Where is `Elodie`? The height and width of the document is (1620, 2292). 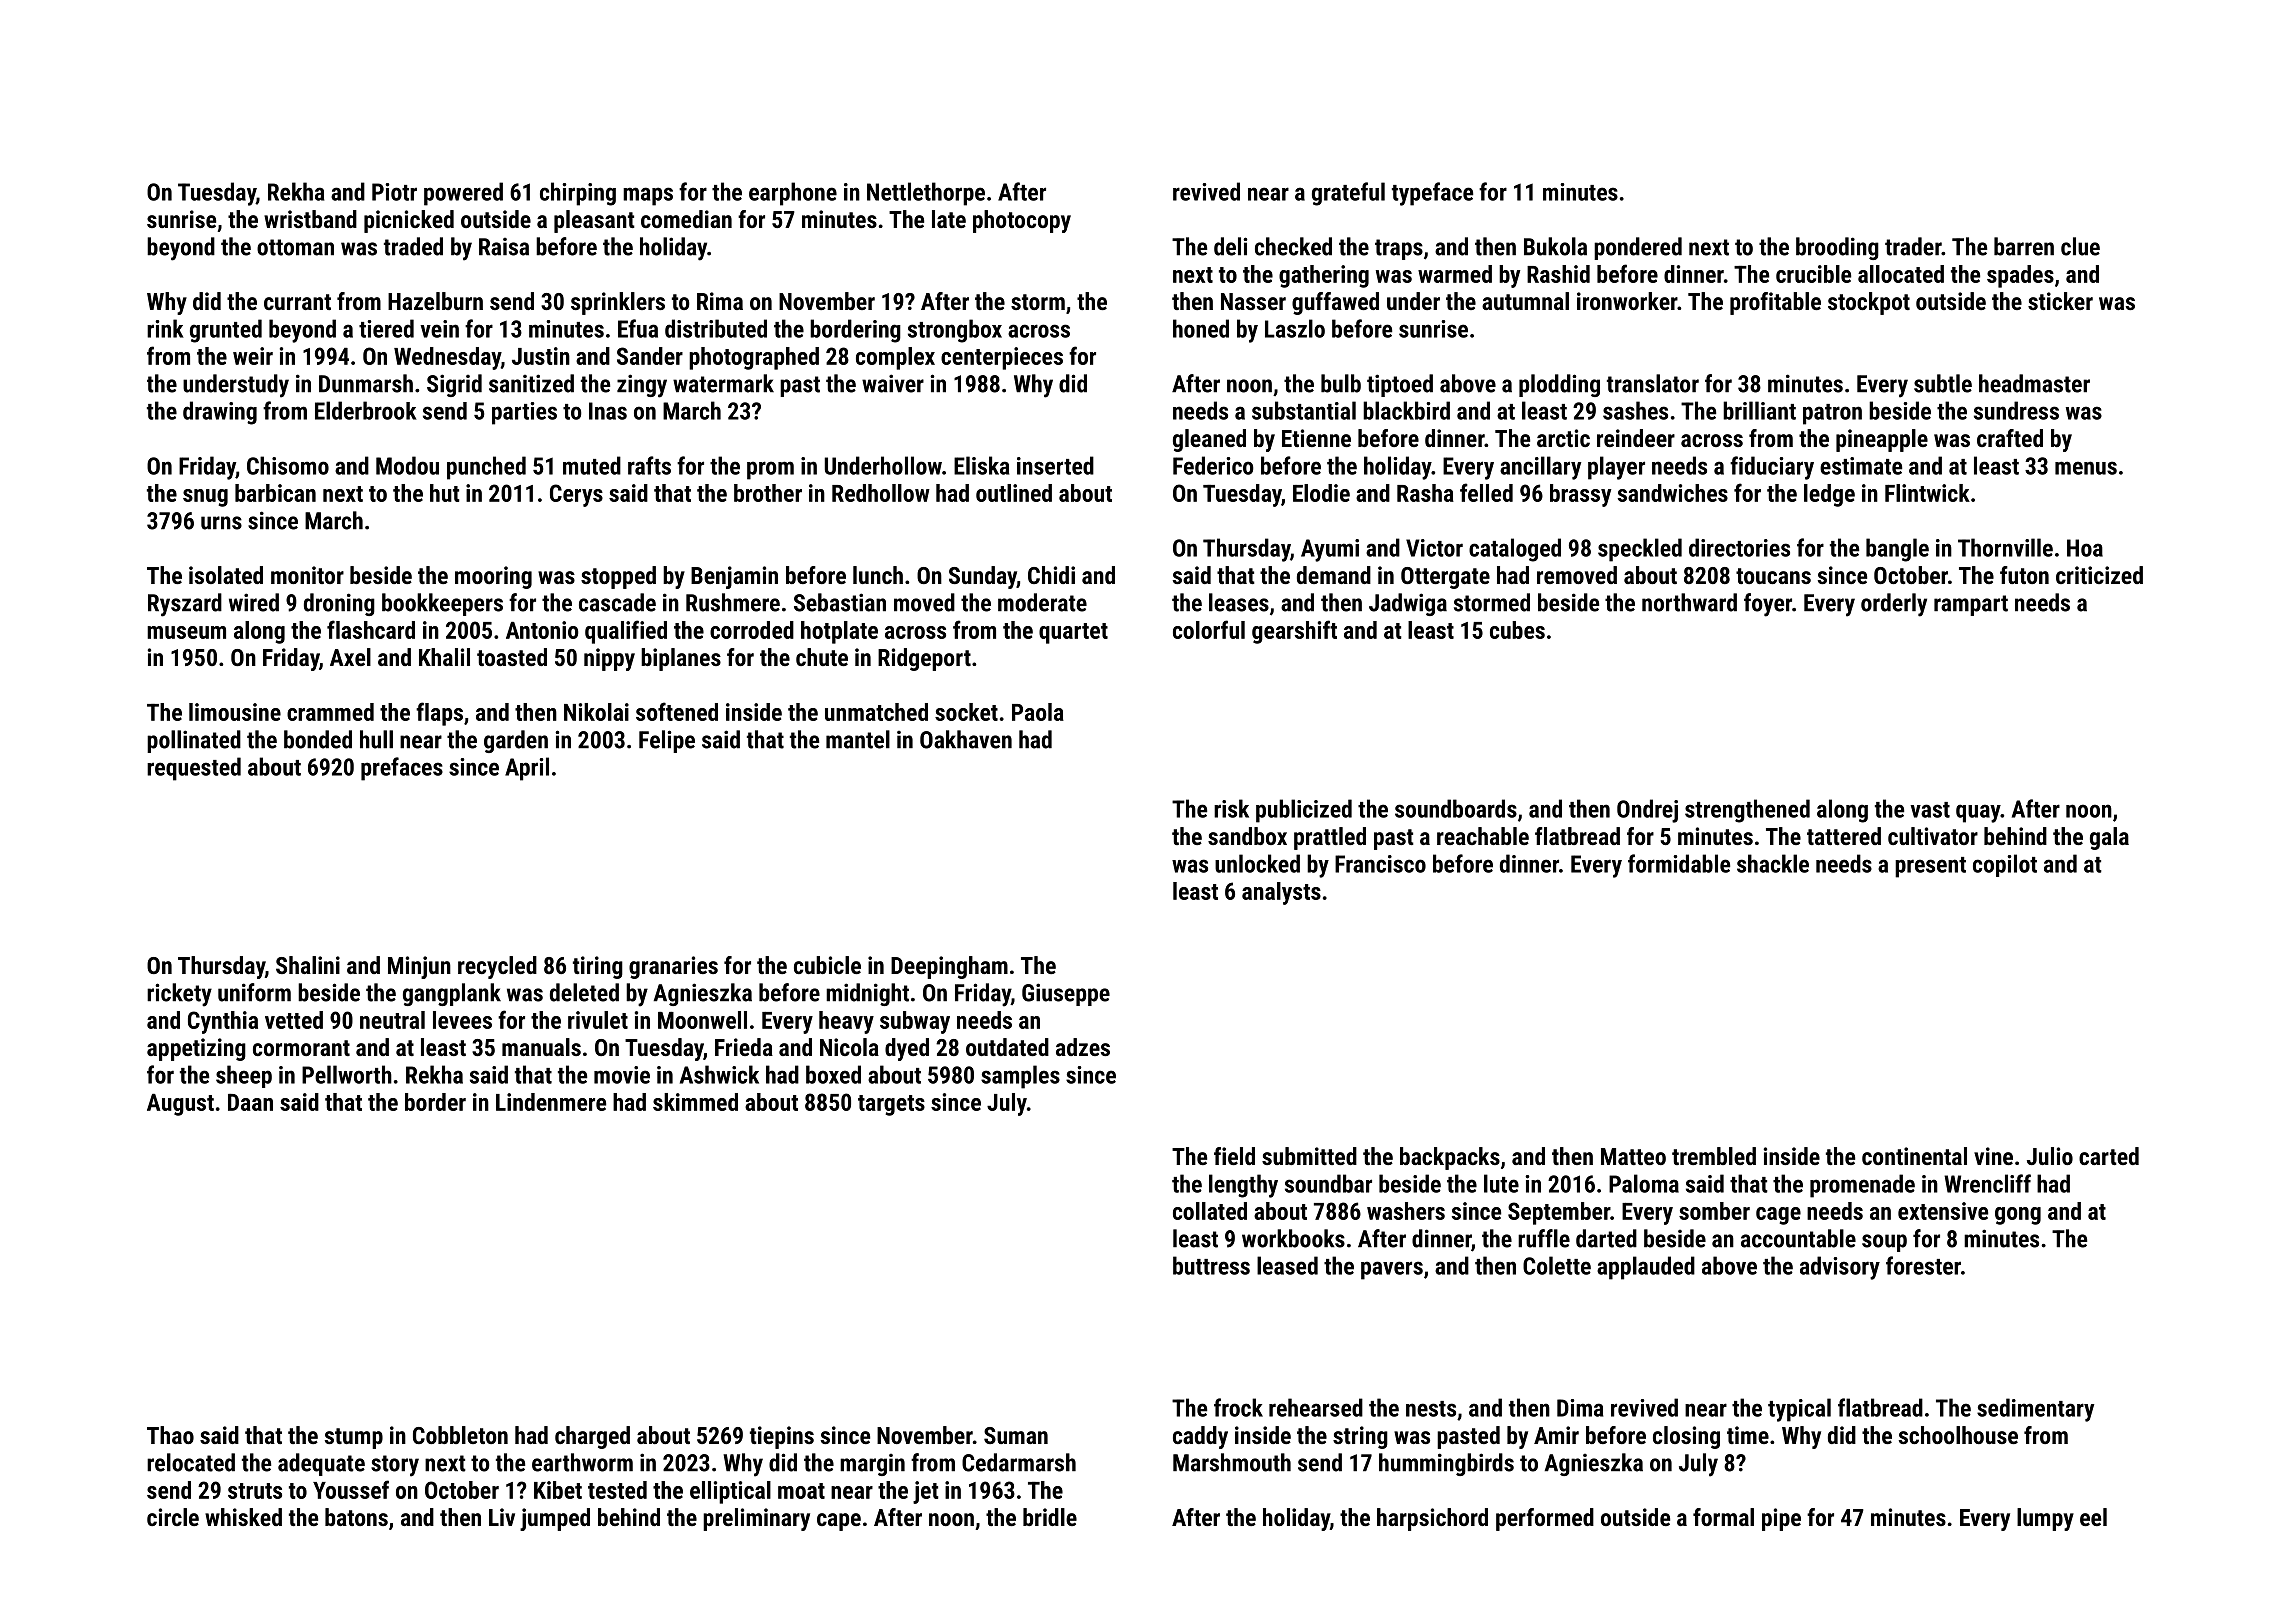 Elodie is located at coordinates (1321, 493).
